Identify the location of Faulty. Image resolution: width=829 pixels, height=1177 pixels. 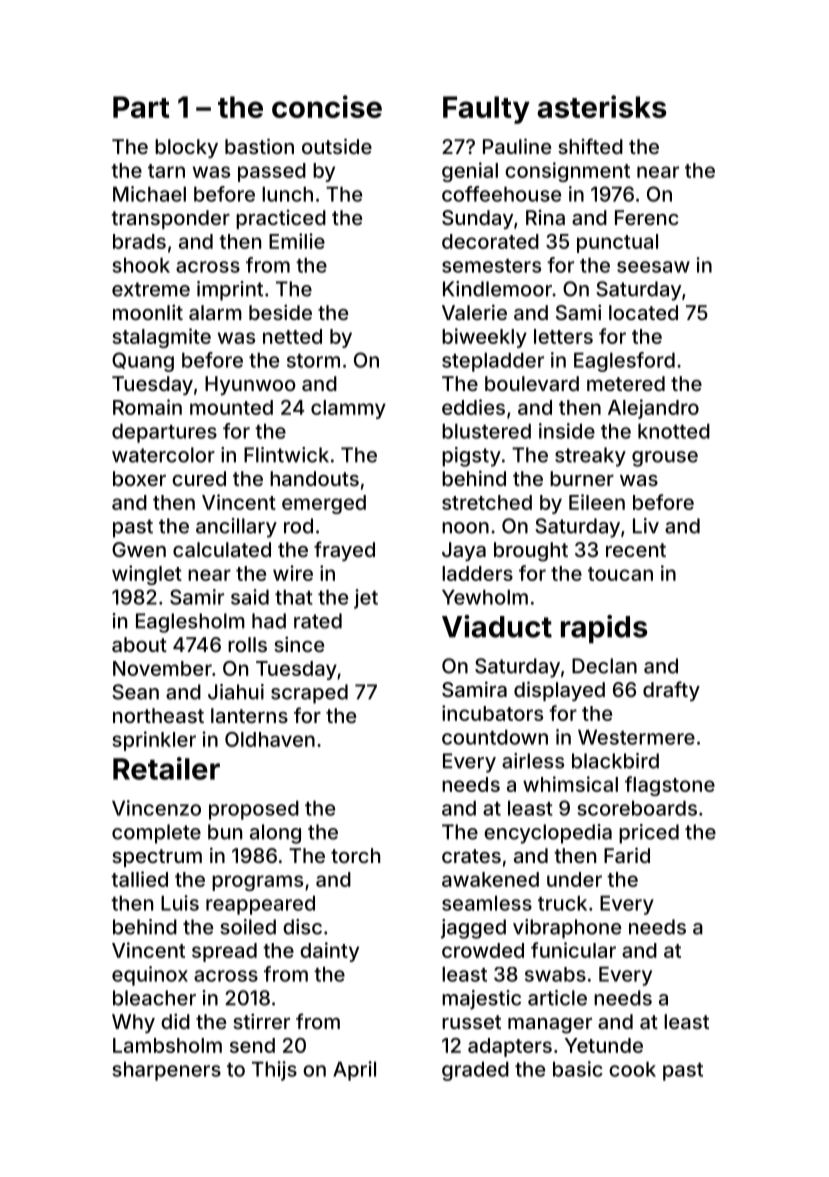
(486, 110).
